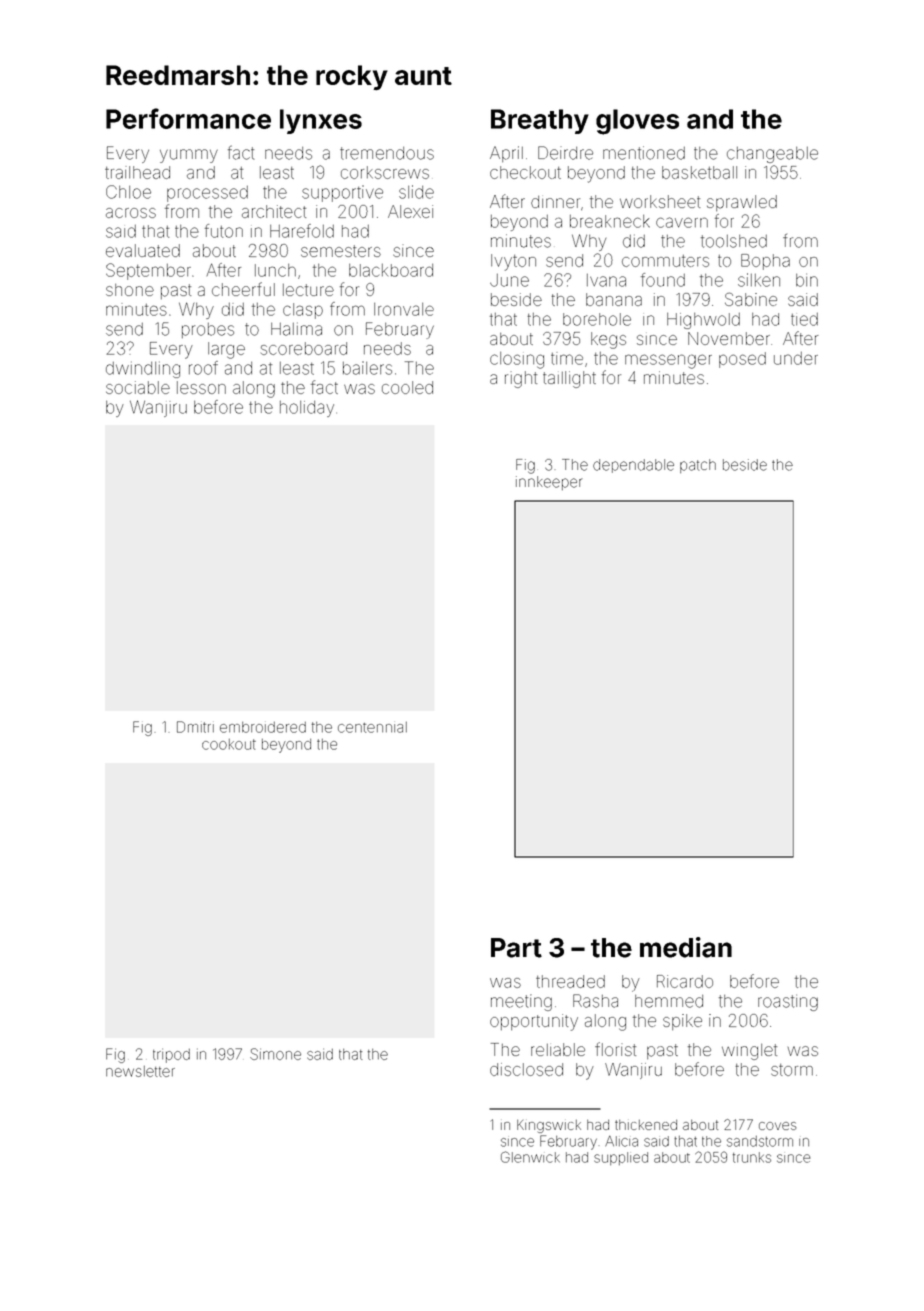  I want to click on Part, so click(516, 948).
